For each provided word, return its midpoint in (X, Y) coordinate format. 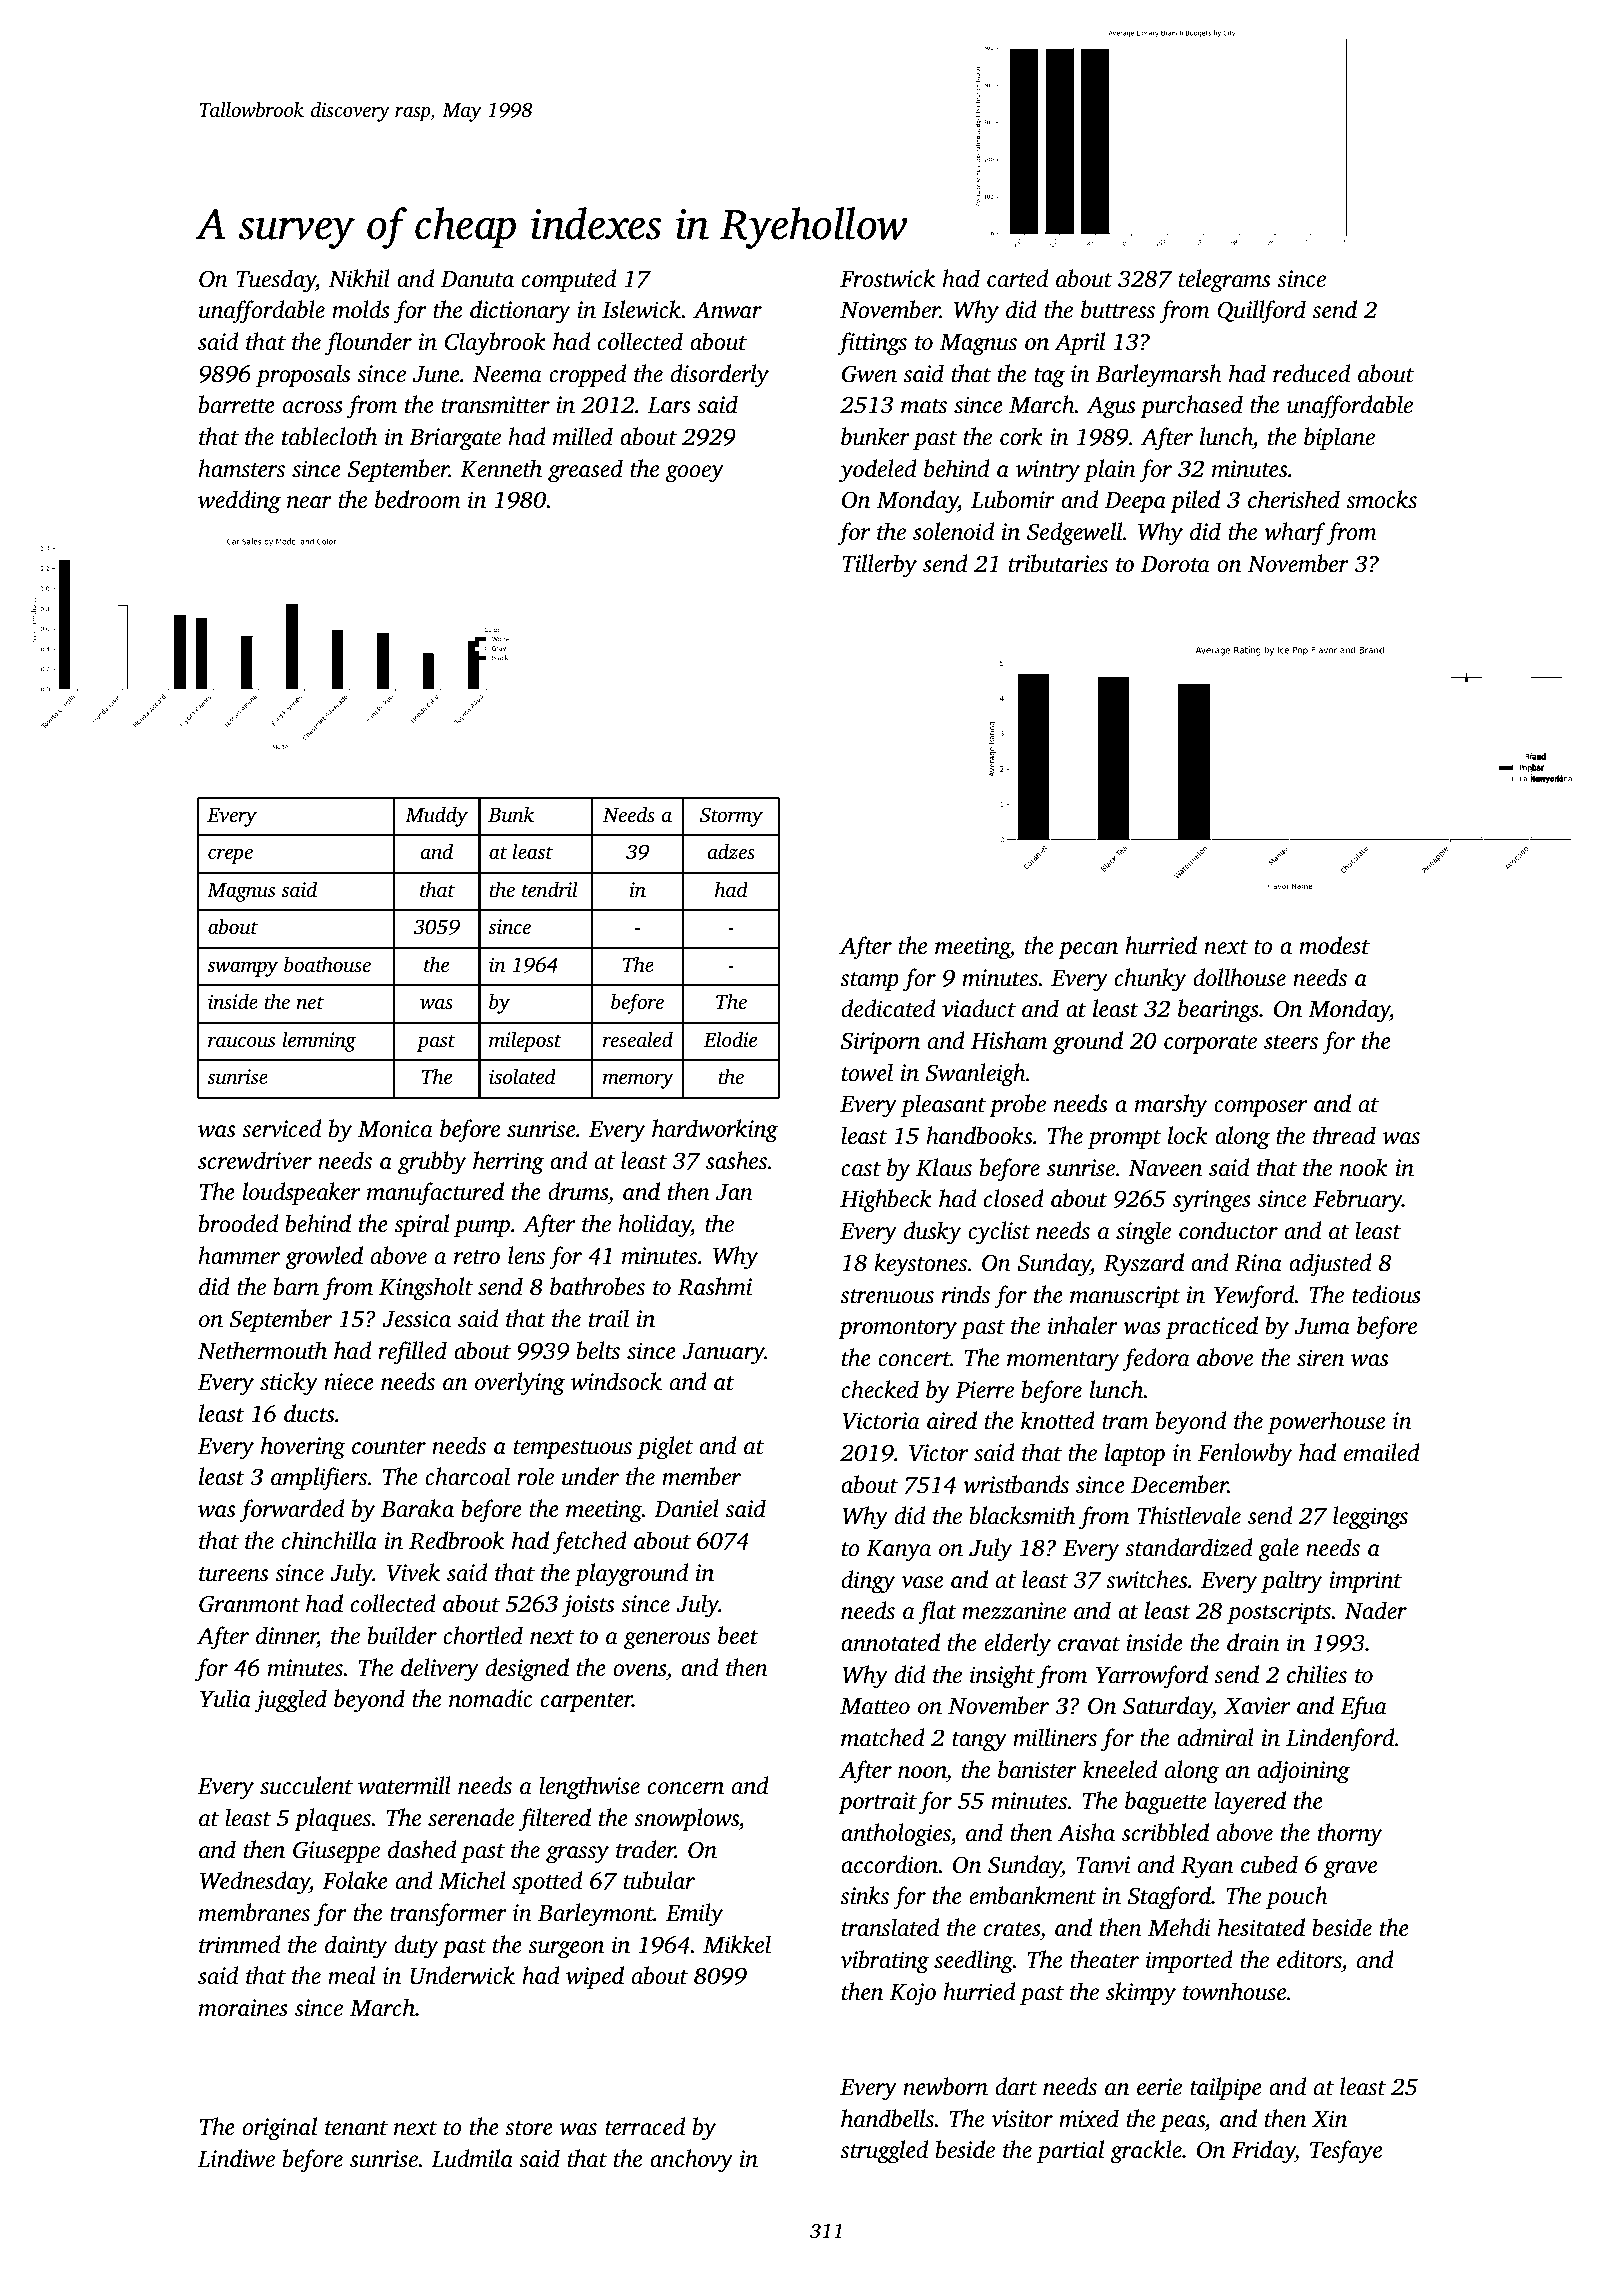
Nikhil (359, 278)
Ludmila (472, 2158)
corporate (1210, 1044)
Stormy (731, 817)
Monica (395, 1129)
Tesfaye (1346, 2152)
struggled (884, 2152)
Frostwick (887, 278)
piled (1195, 501)
